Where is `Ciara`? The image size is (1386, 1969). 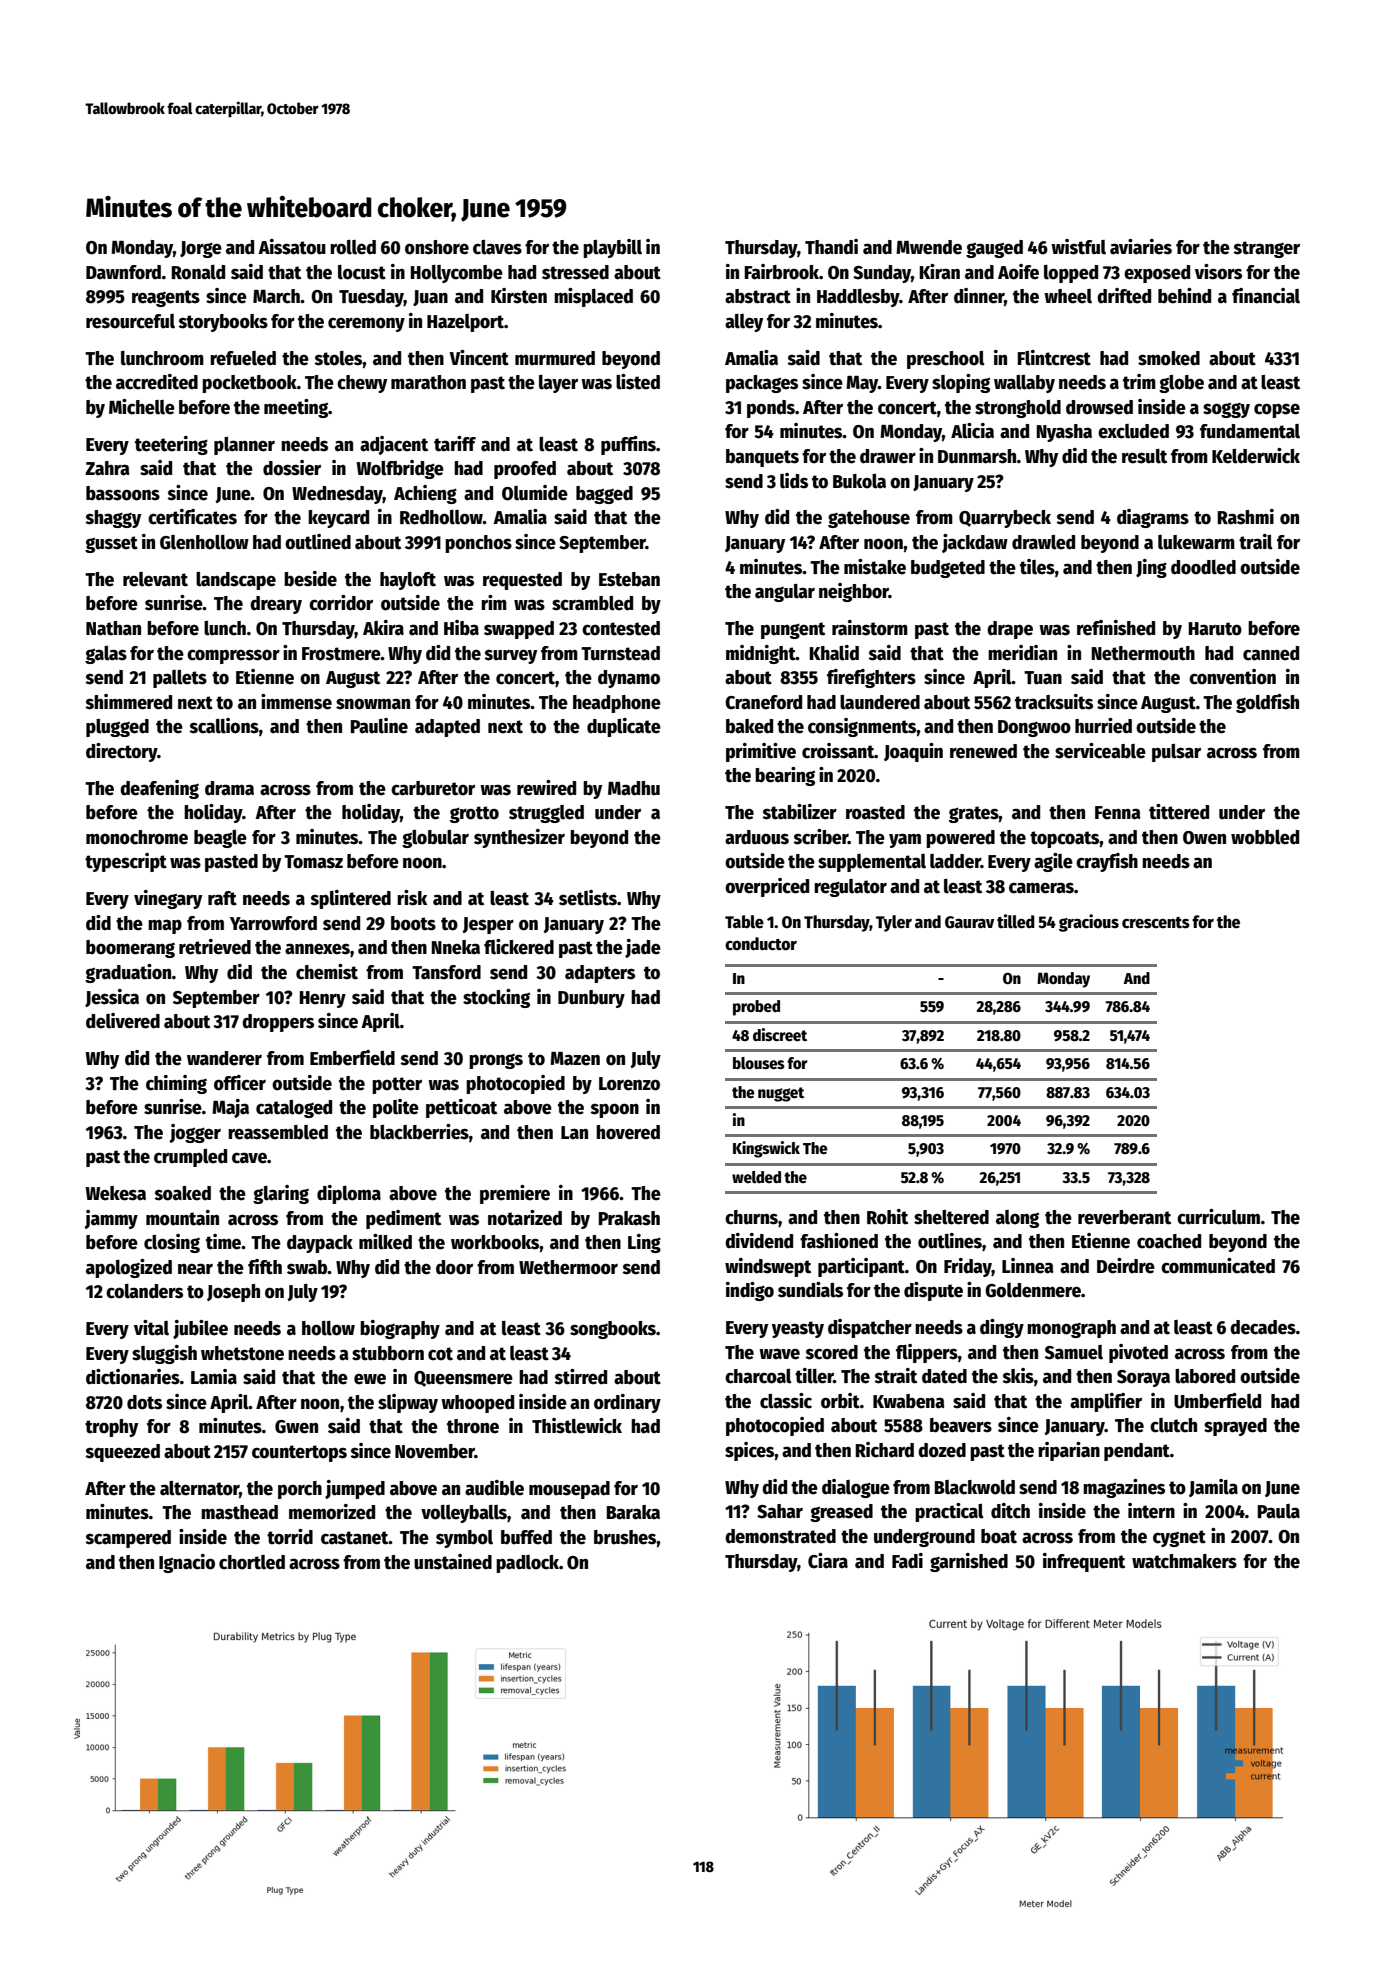
Ciara is located at coordinates (828, 1561).
